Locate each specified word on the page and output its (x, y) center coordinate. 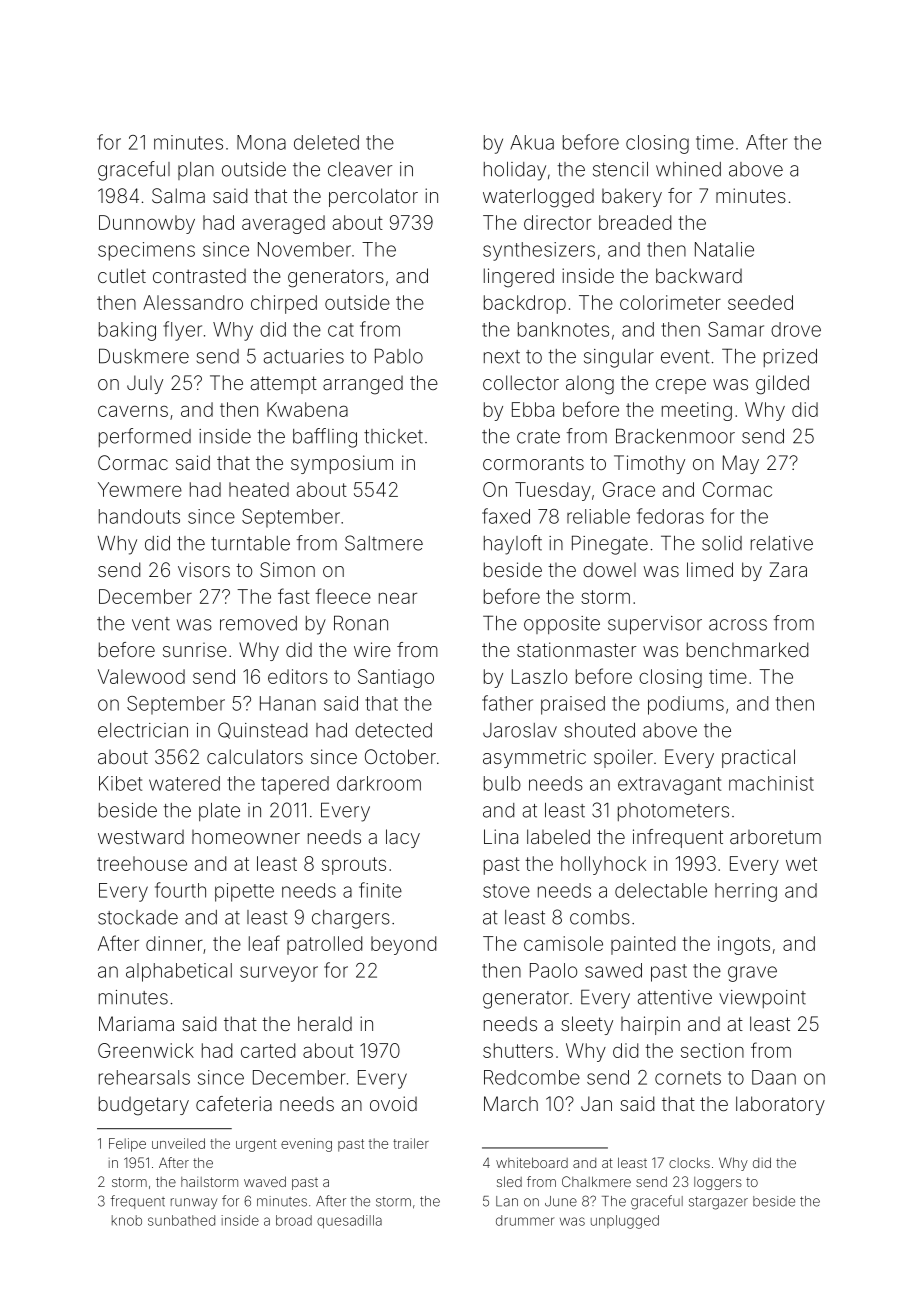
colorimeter (670, 302)
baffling (325, 438)
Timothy (649, 464)
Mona (261, 142)
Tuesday (553, 491)
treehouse (142, 863)
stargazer (718, 1203)
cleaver (360, 169)
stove (506, 891)
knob (127, 1220)
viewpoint (762, 999)
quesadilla (349, 1222)
